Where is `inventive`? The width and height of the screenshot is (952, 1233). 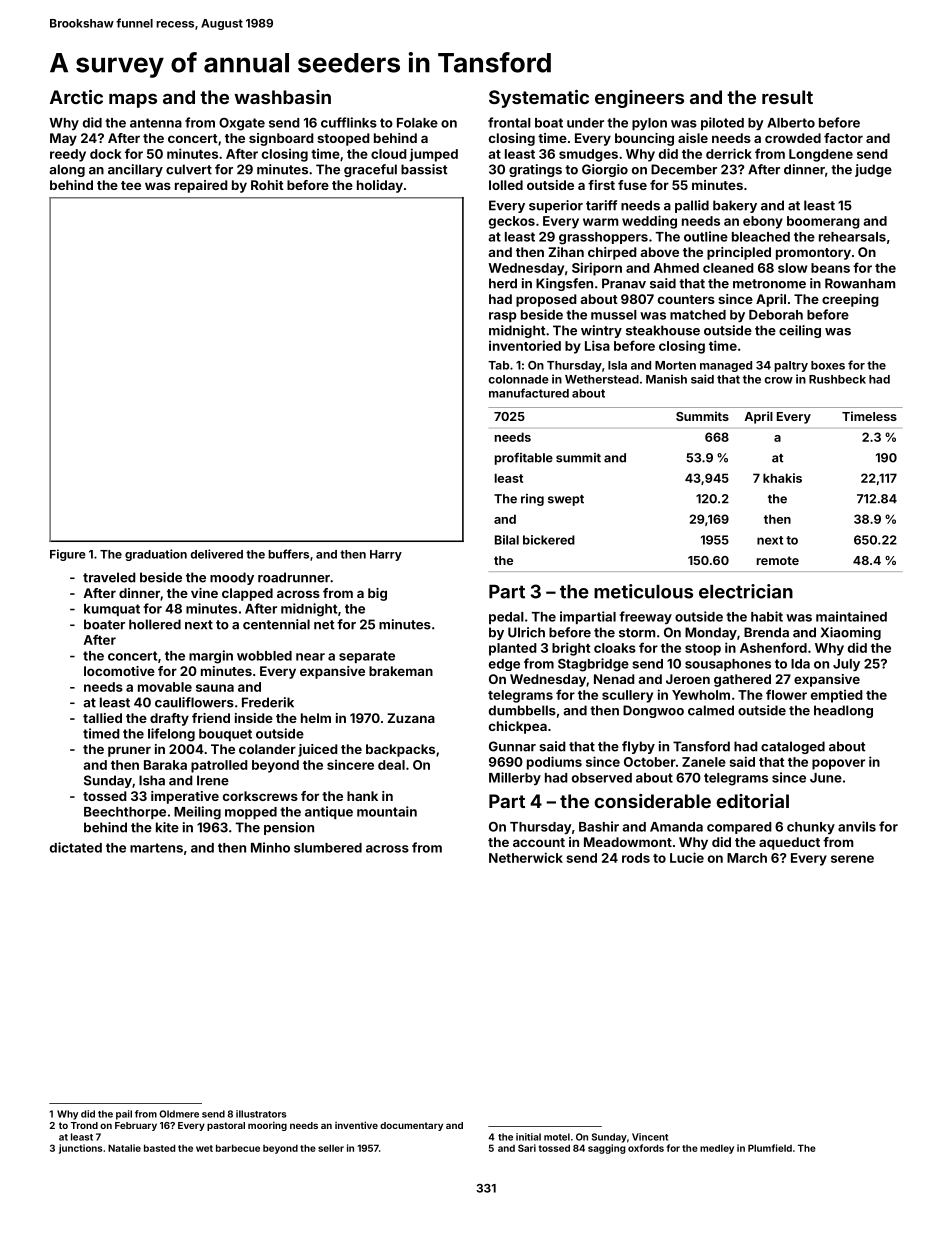 inventive is located at coordinates (356, 1125).
